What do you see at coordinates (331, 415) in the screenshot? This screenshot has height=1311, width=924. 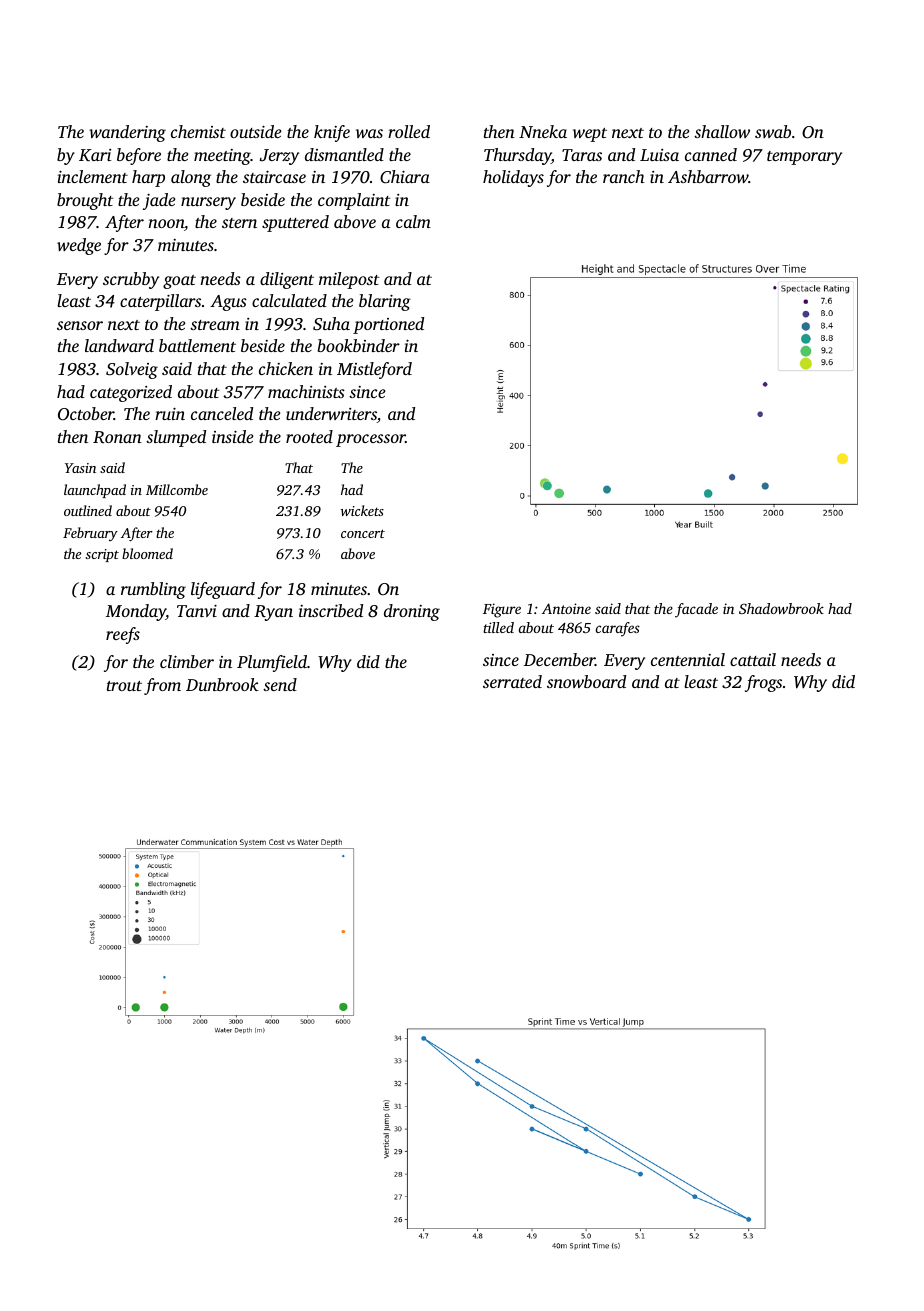 I see `underwriters` at bounding box center [331, 415].
